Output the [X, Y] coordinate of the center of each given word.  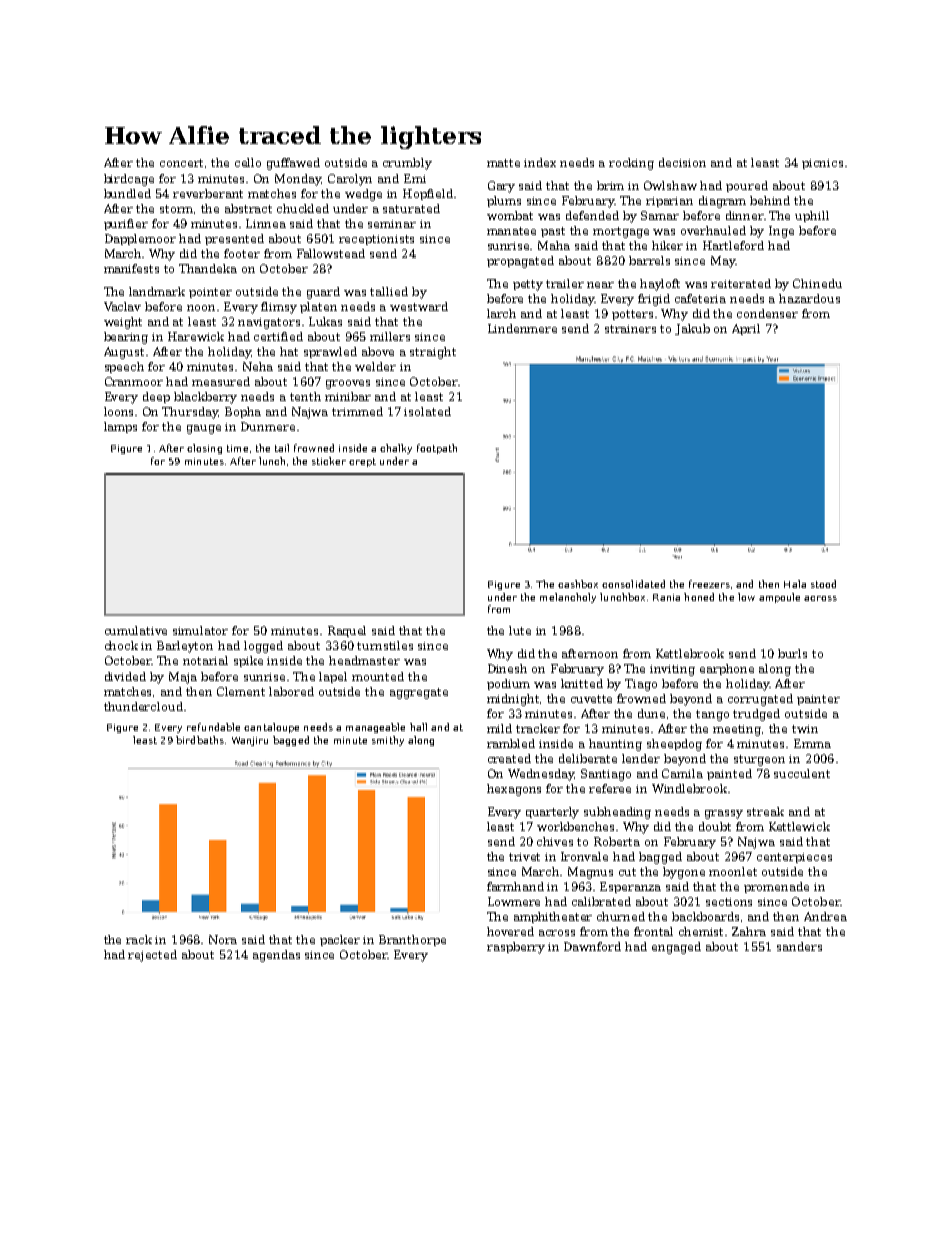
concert [181, 163]
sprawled [330, 352]
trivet [524, 857]
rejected [152, 956]
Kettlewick [799, 826]
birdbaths [200, 740]
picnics [822, 164]
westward [419, 306]
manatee [511, 231]
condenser [767, 313]
